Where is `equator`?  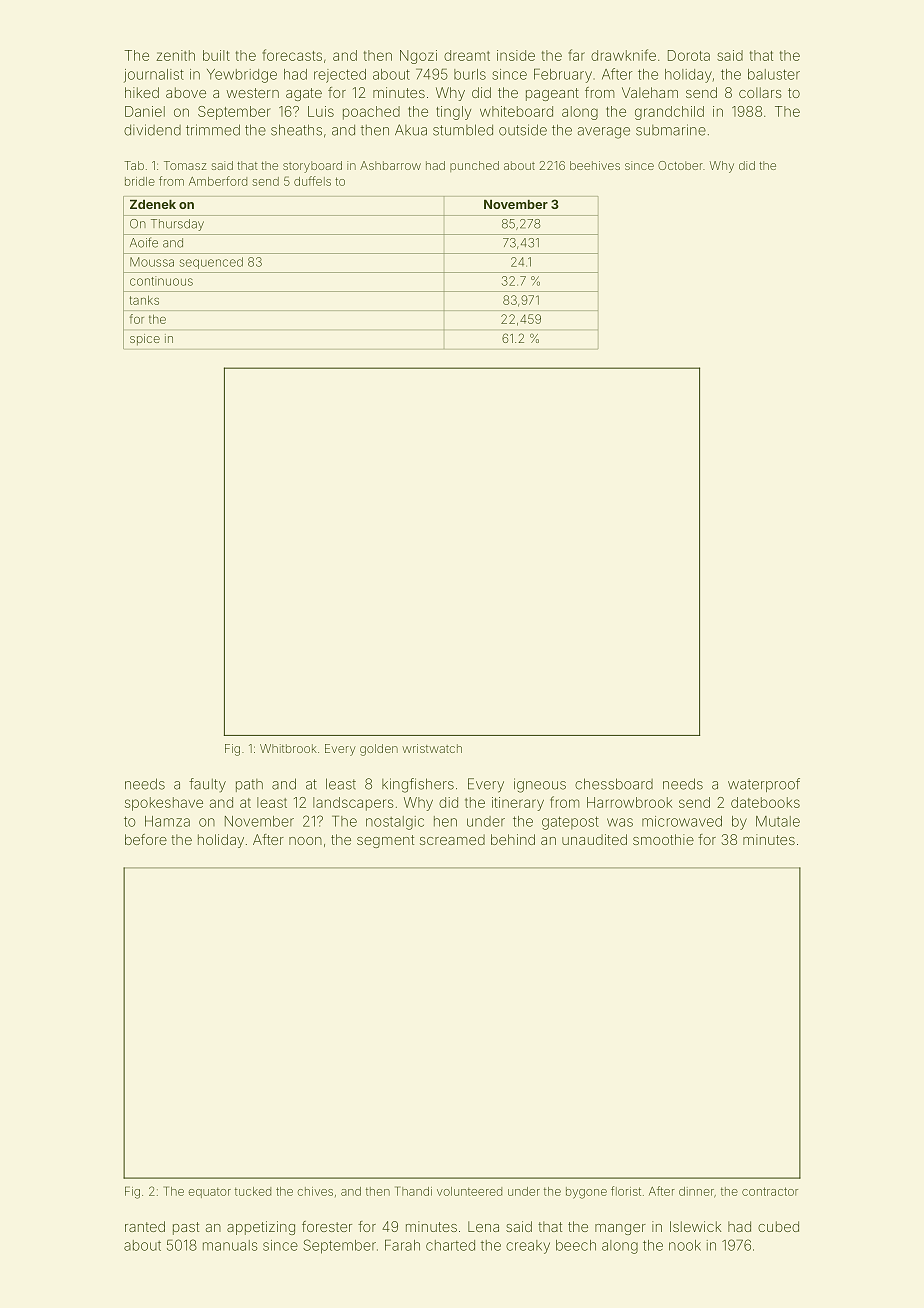
equator is located at coordinates (210, 1192).
